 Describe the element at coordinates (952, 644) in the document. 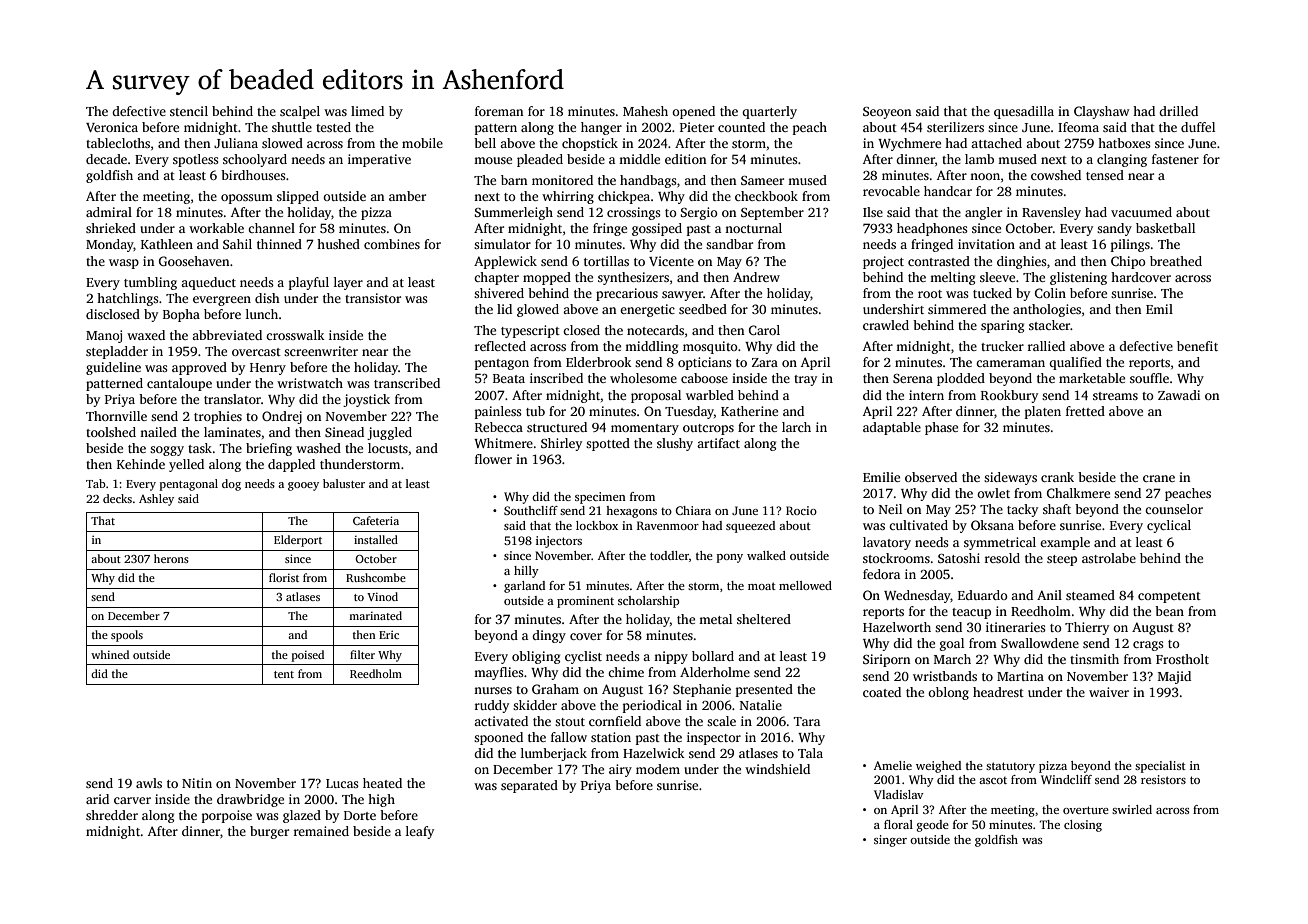

I see `goal` at that location.
